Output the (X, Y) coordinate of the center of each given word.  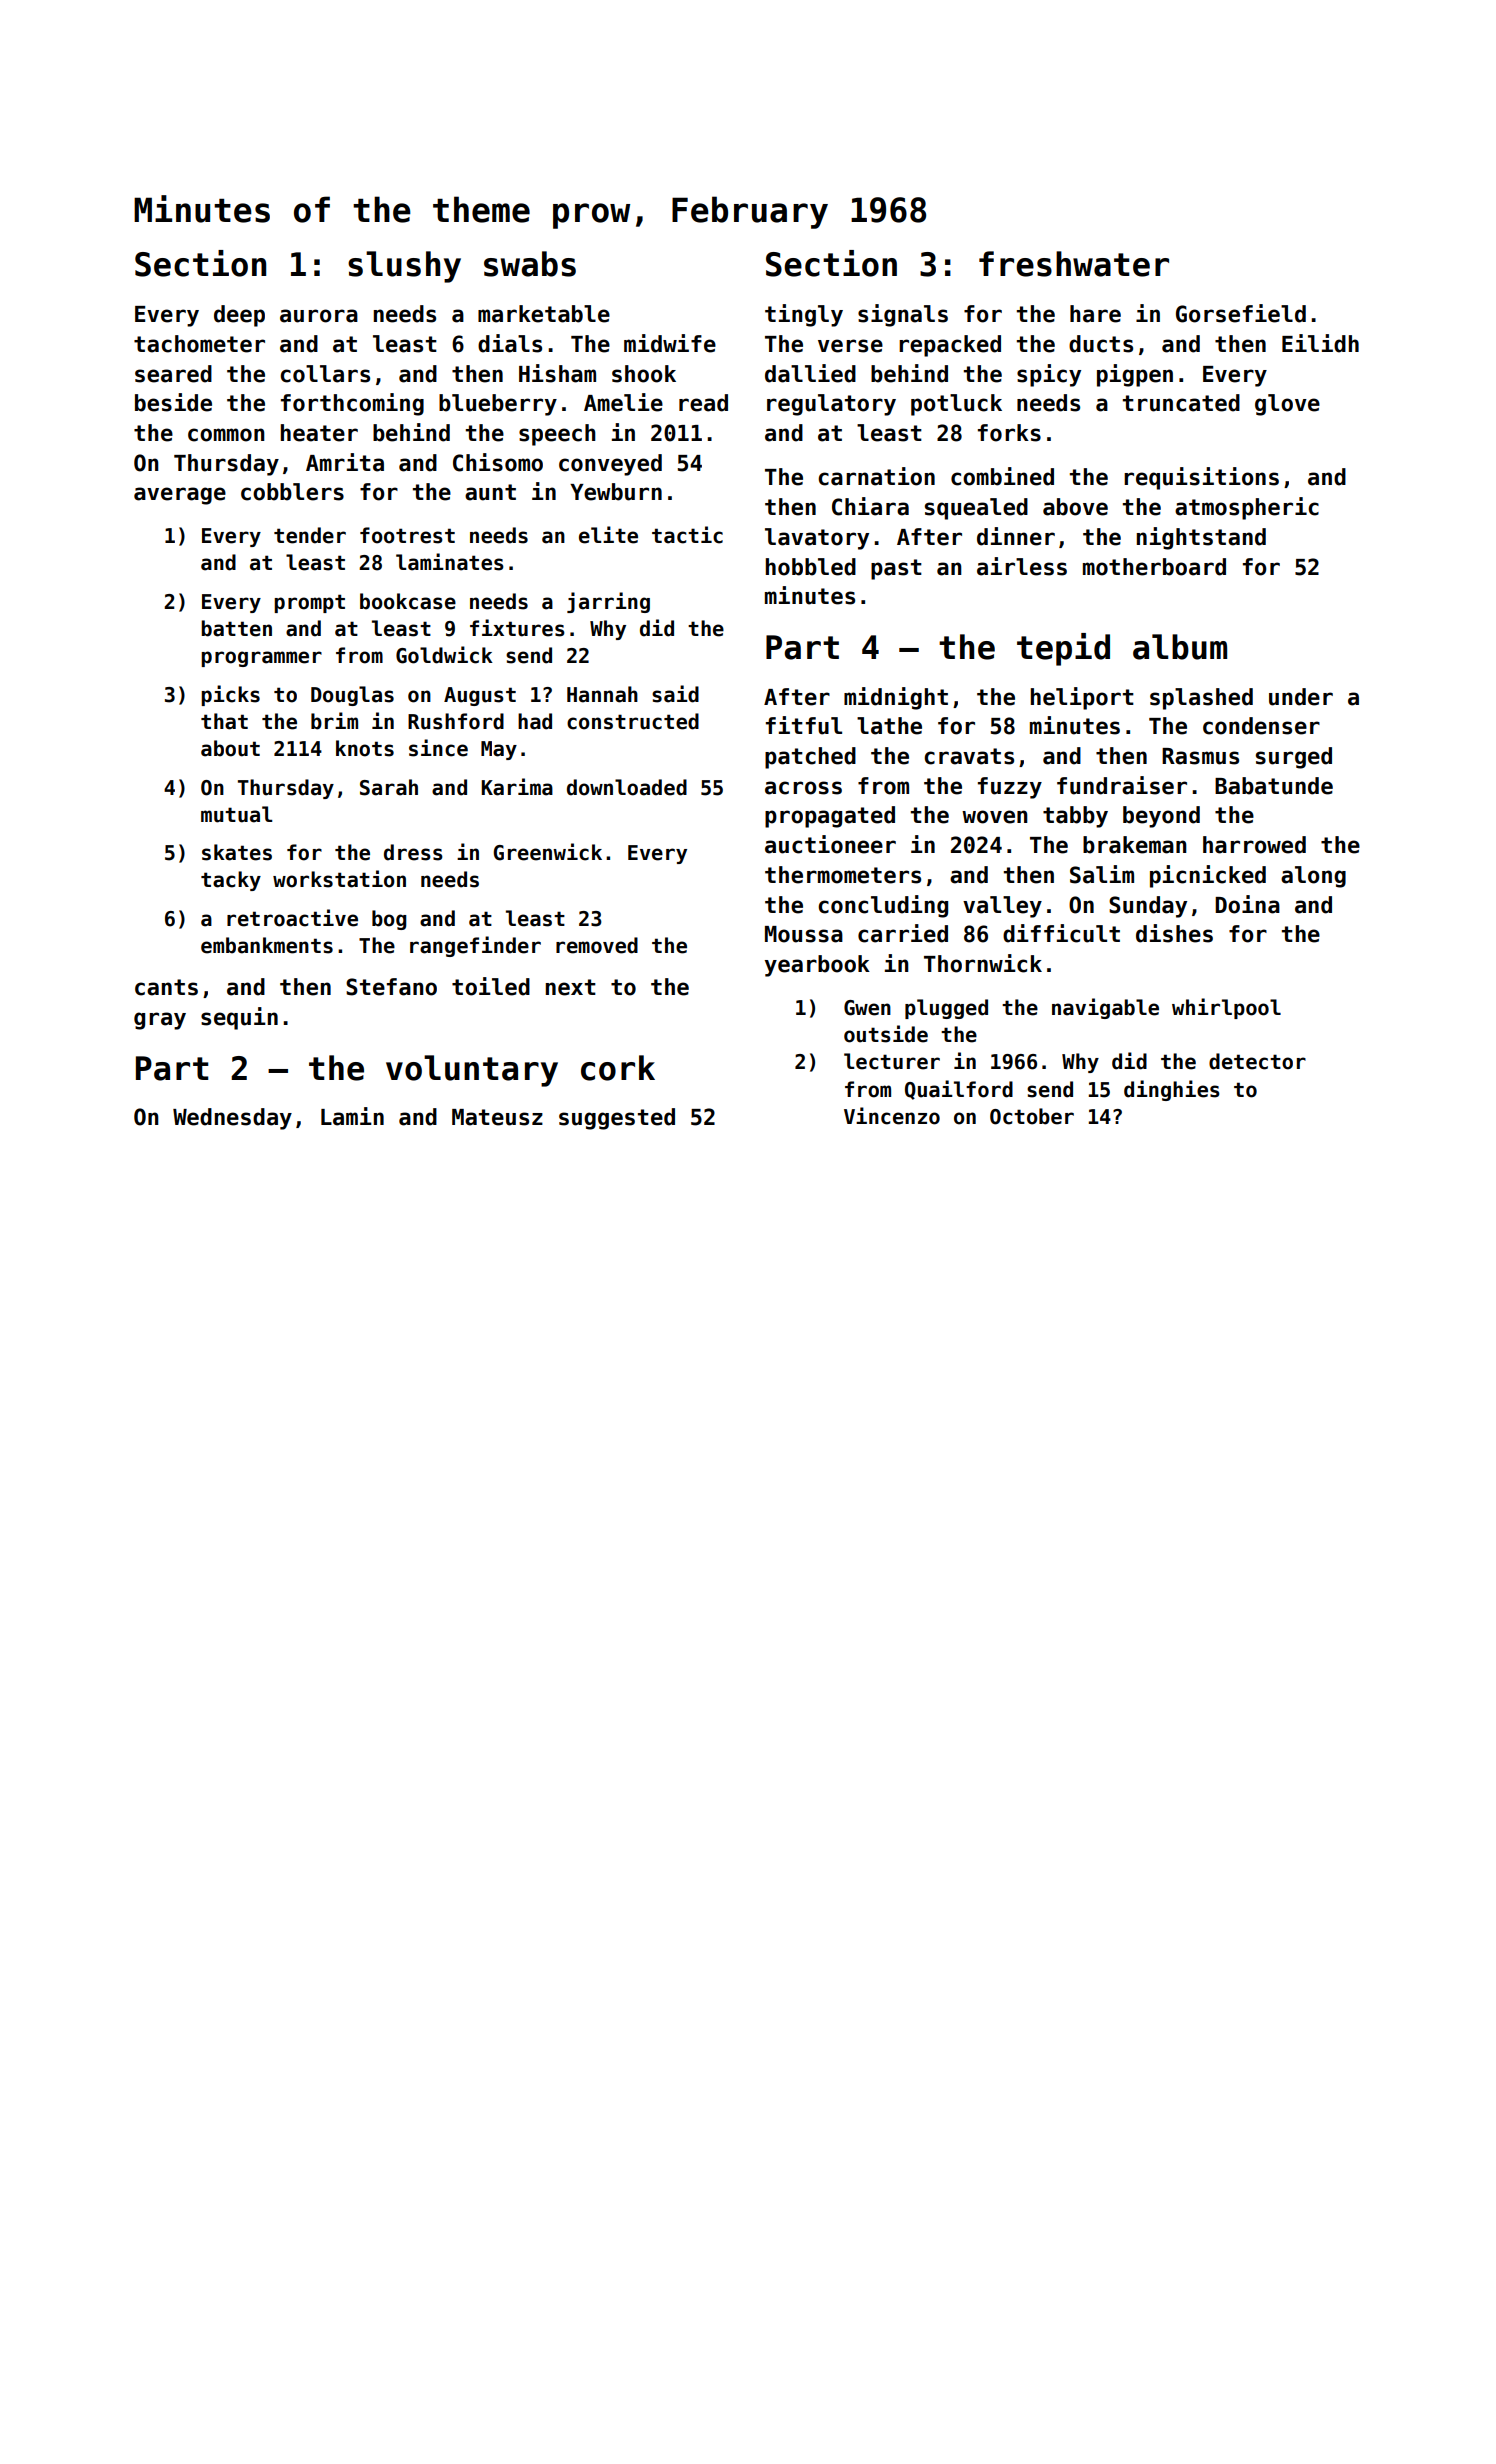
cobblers (292, 492)
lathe (889, 726)
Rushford (456, 721)
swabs (530, 264)
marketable (544, 314)
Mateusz (497, 1117)
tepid (1063, 649)
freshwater (1074, 264)
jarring (608, 602)
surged (1294, 758)
